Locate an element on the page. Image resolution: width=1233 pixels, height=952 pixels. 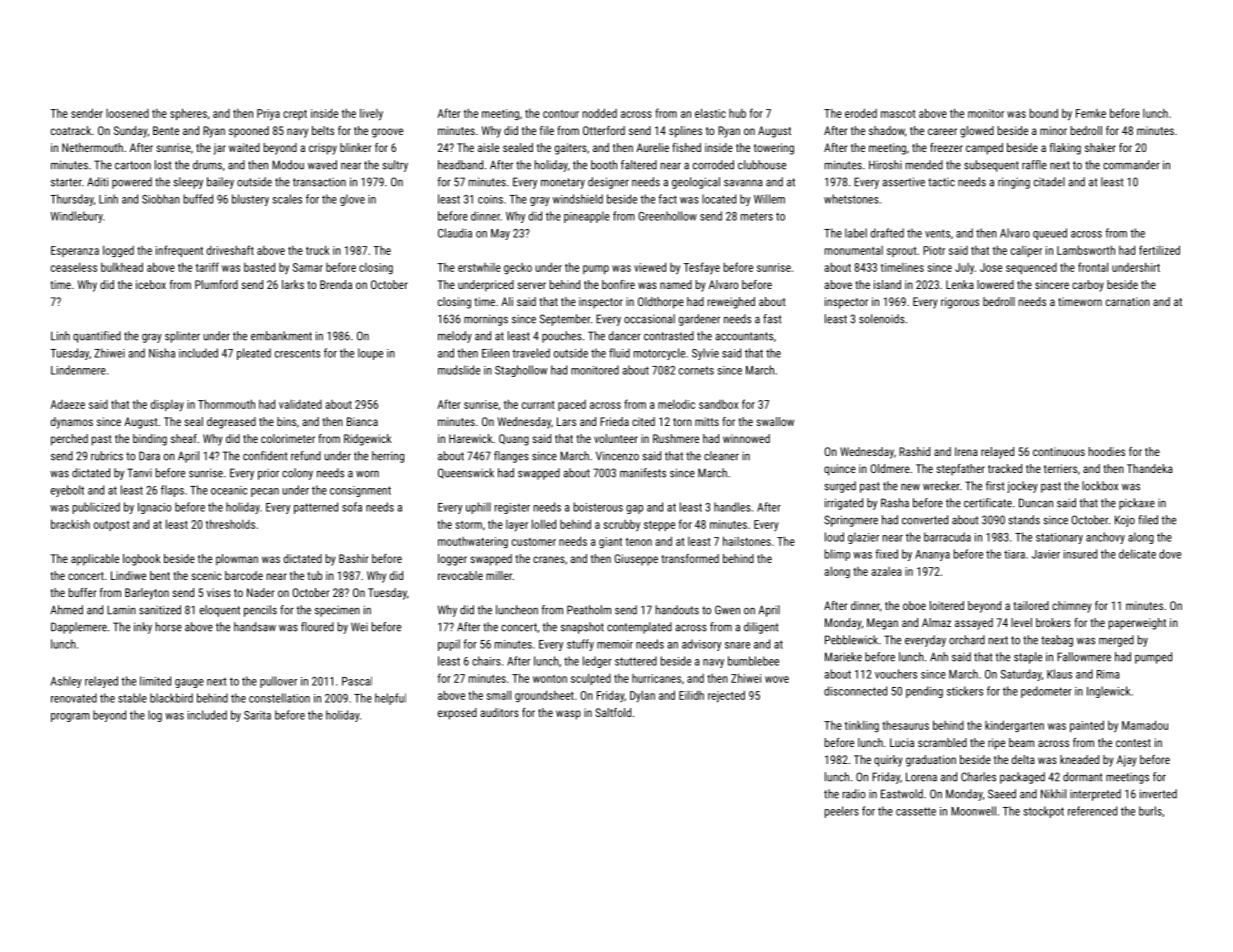
carnation is located at coordinates (1128, 301).
